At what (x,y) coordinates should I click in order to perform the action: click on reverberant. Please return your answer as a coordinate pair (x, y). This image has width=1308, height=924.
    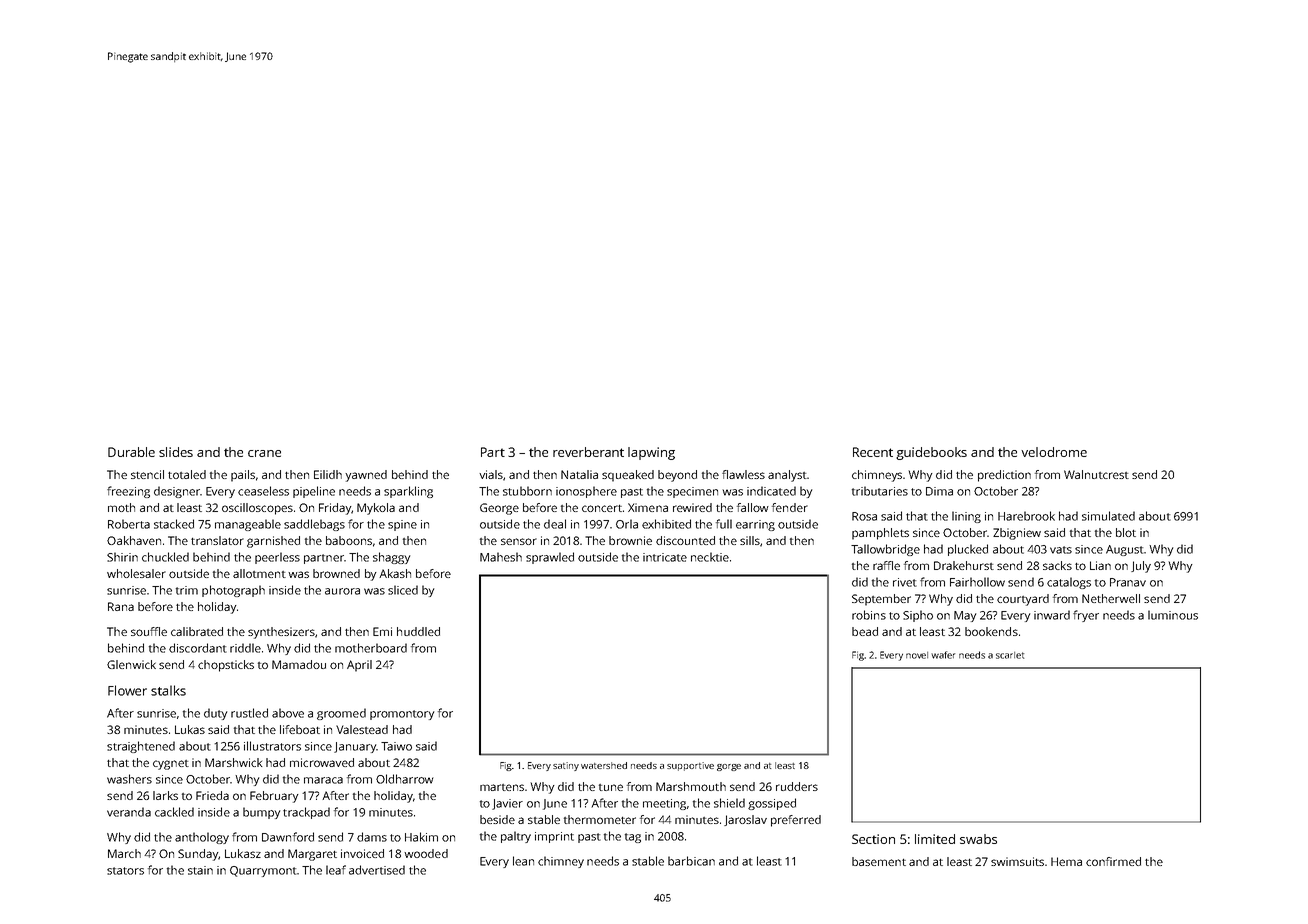
    Looking at the image, I should click on (588, 452).
